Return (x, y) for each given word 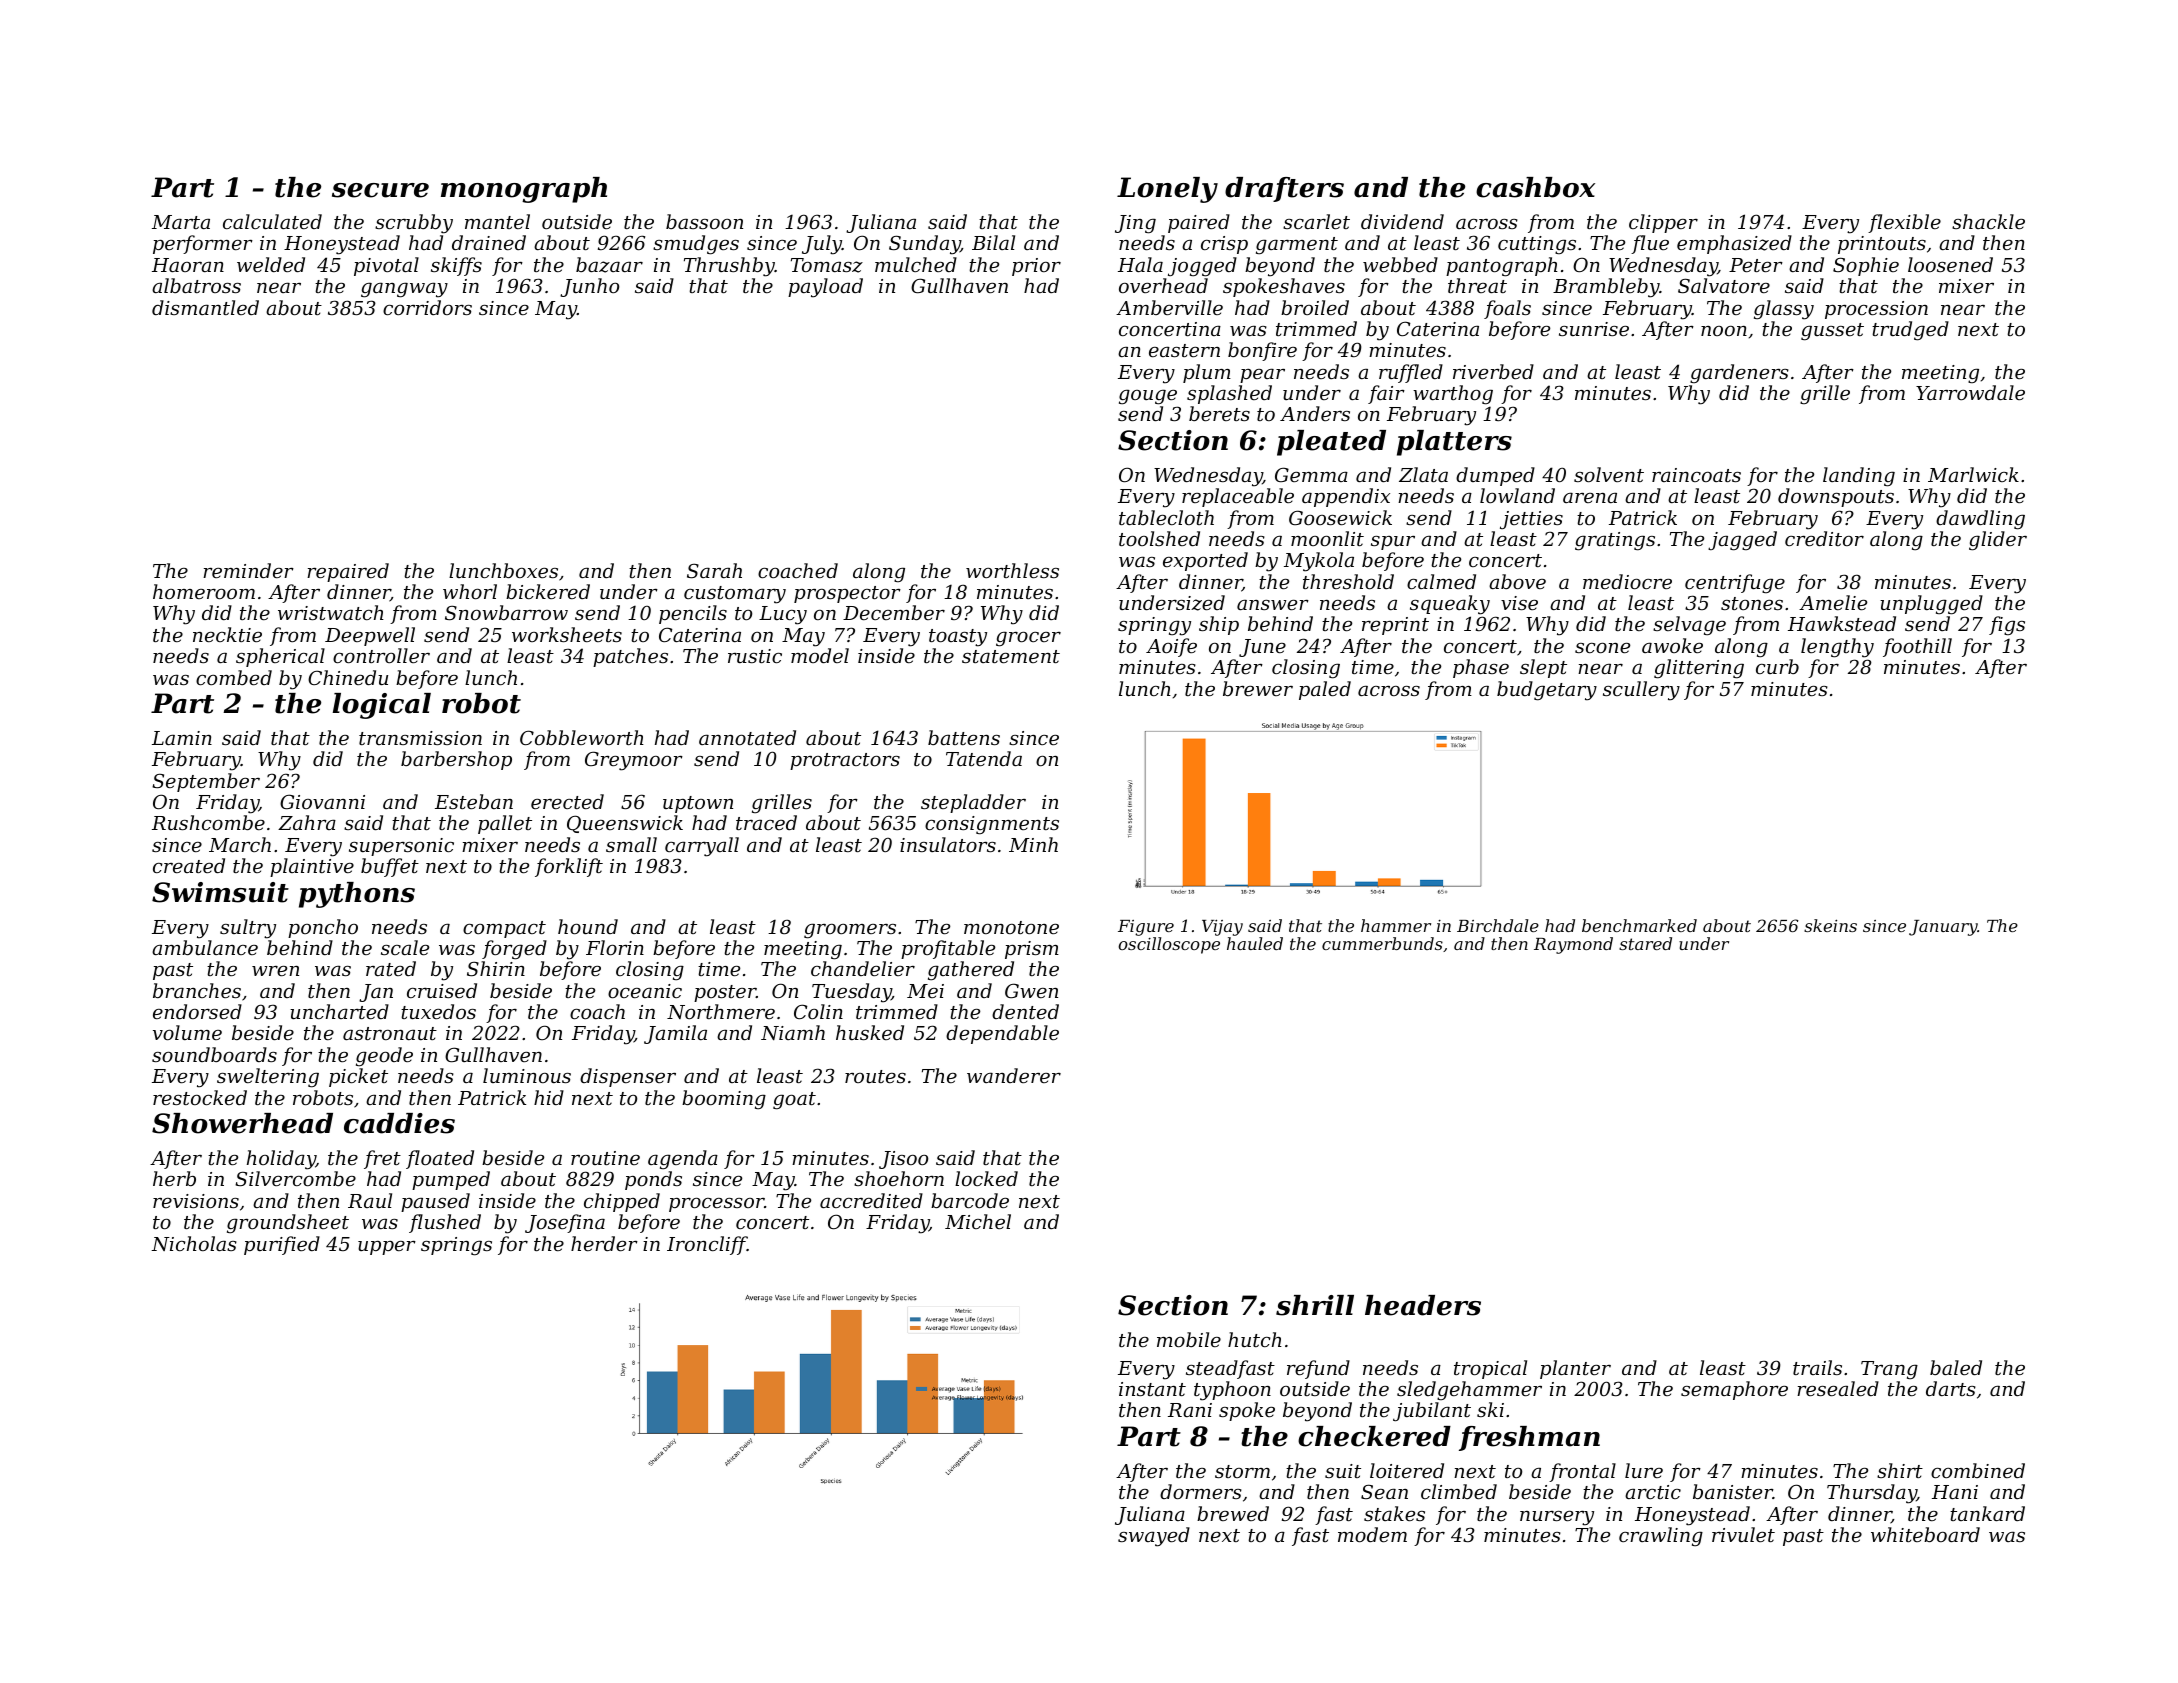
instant (1152, 1389)
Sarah (714, 571)
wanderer (1014, 1075)
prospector (847, 594)
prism (1032, 950)
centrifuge (1735, 583)
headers (1423, 1305)
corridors (427, 307)
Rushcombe (208, 822)
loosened (1950, 264)
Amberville (1169, 307)
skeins (1830, 925)
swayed (1154, 1537)
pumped (451, 1180)
